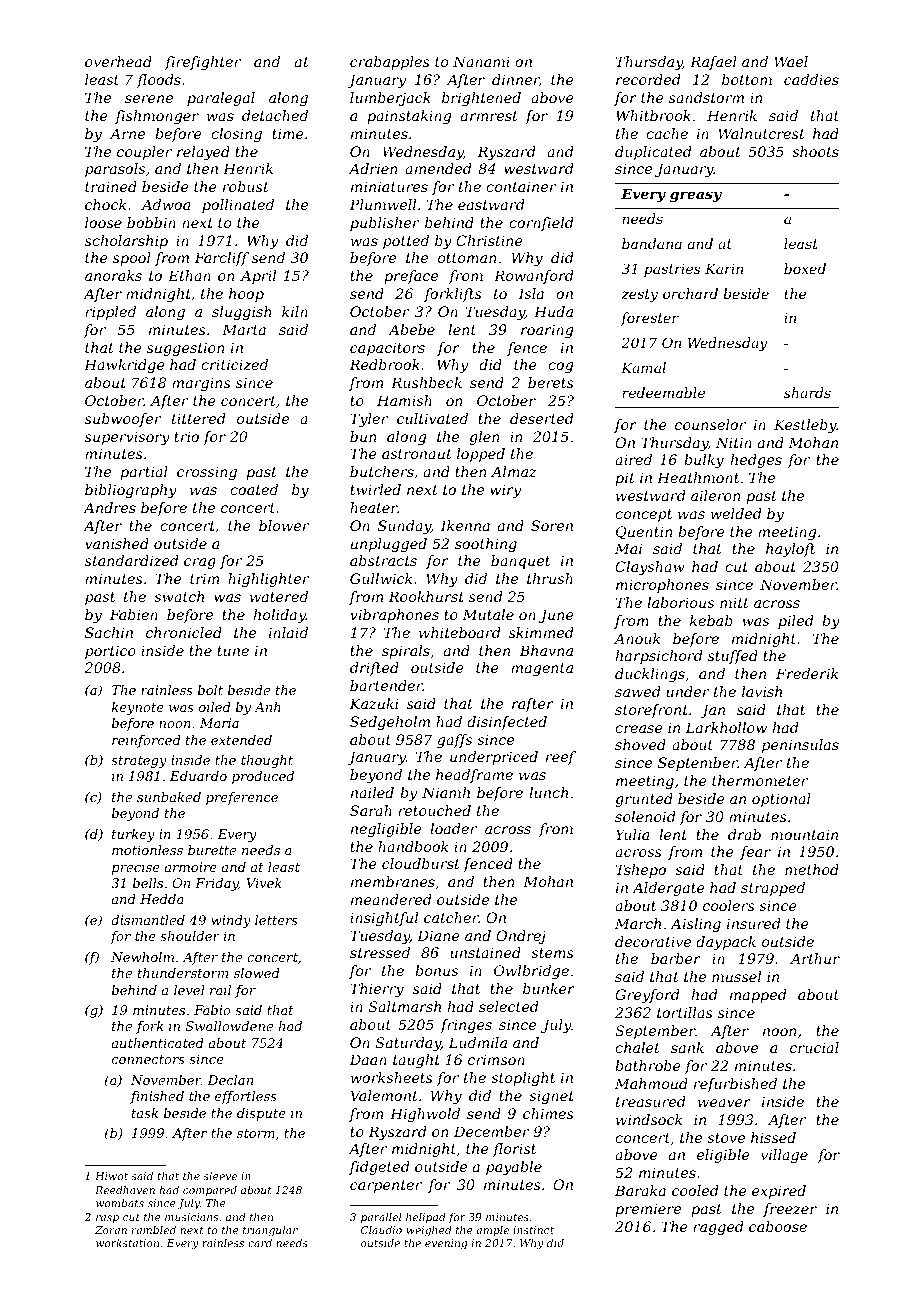 The image size is (924, 1308). What do you see at coordinates (191, 1217) in the screenshot?
I see `musicians` at bounding box center [191, 1217].
